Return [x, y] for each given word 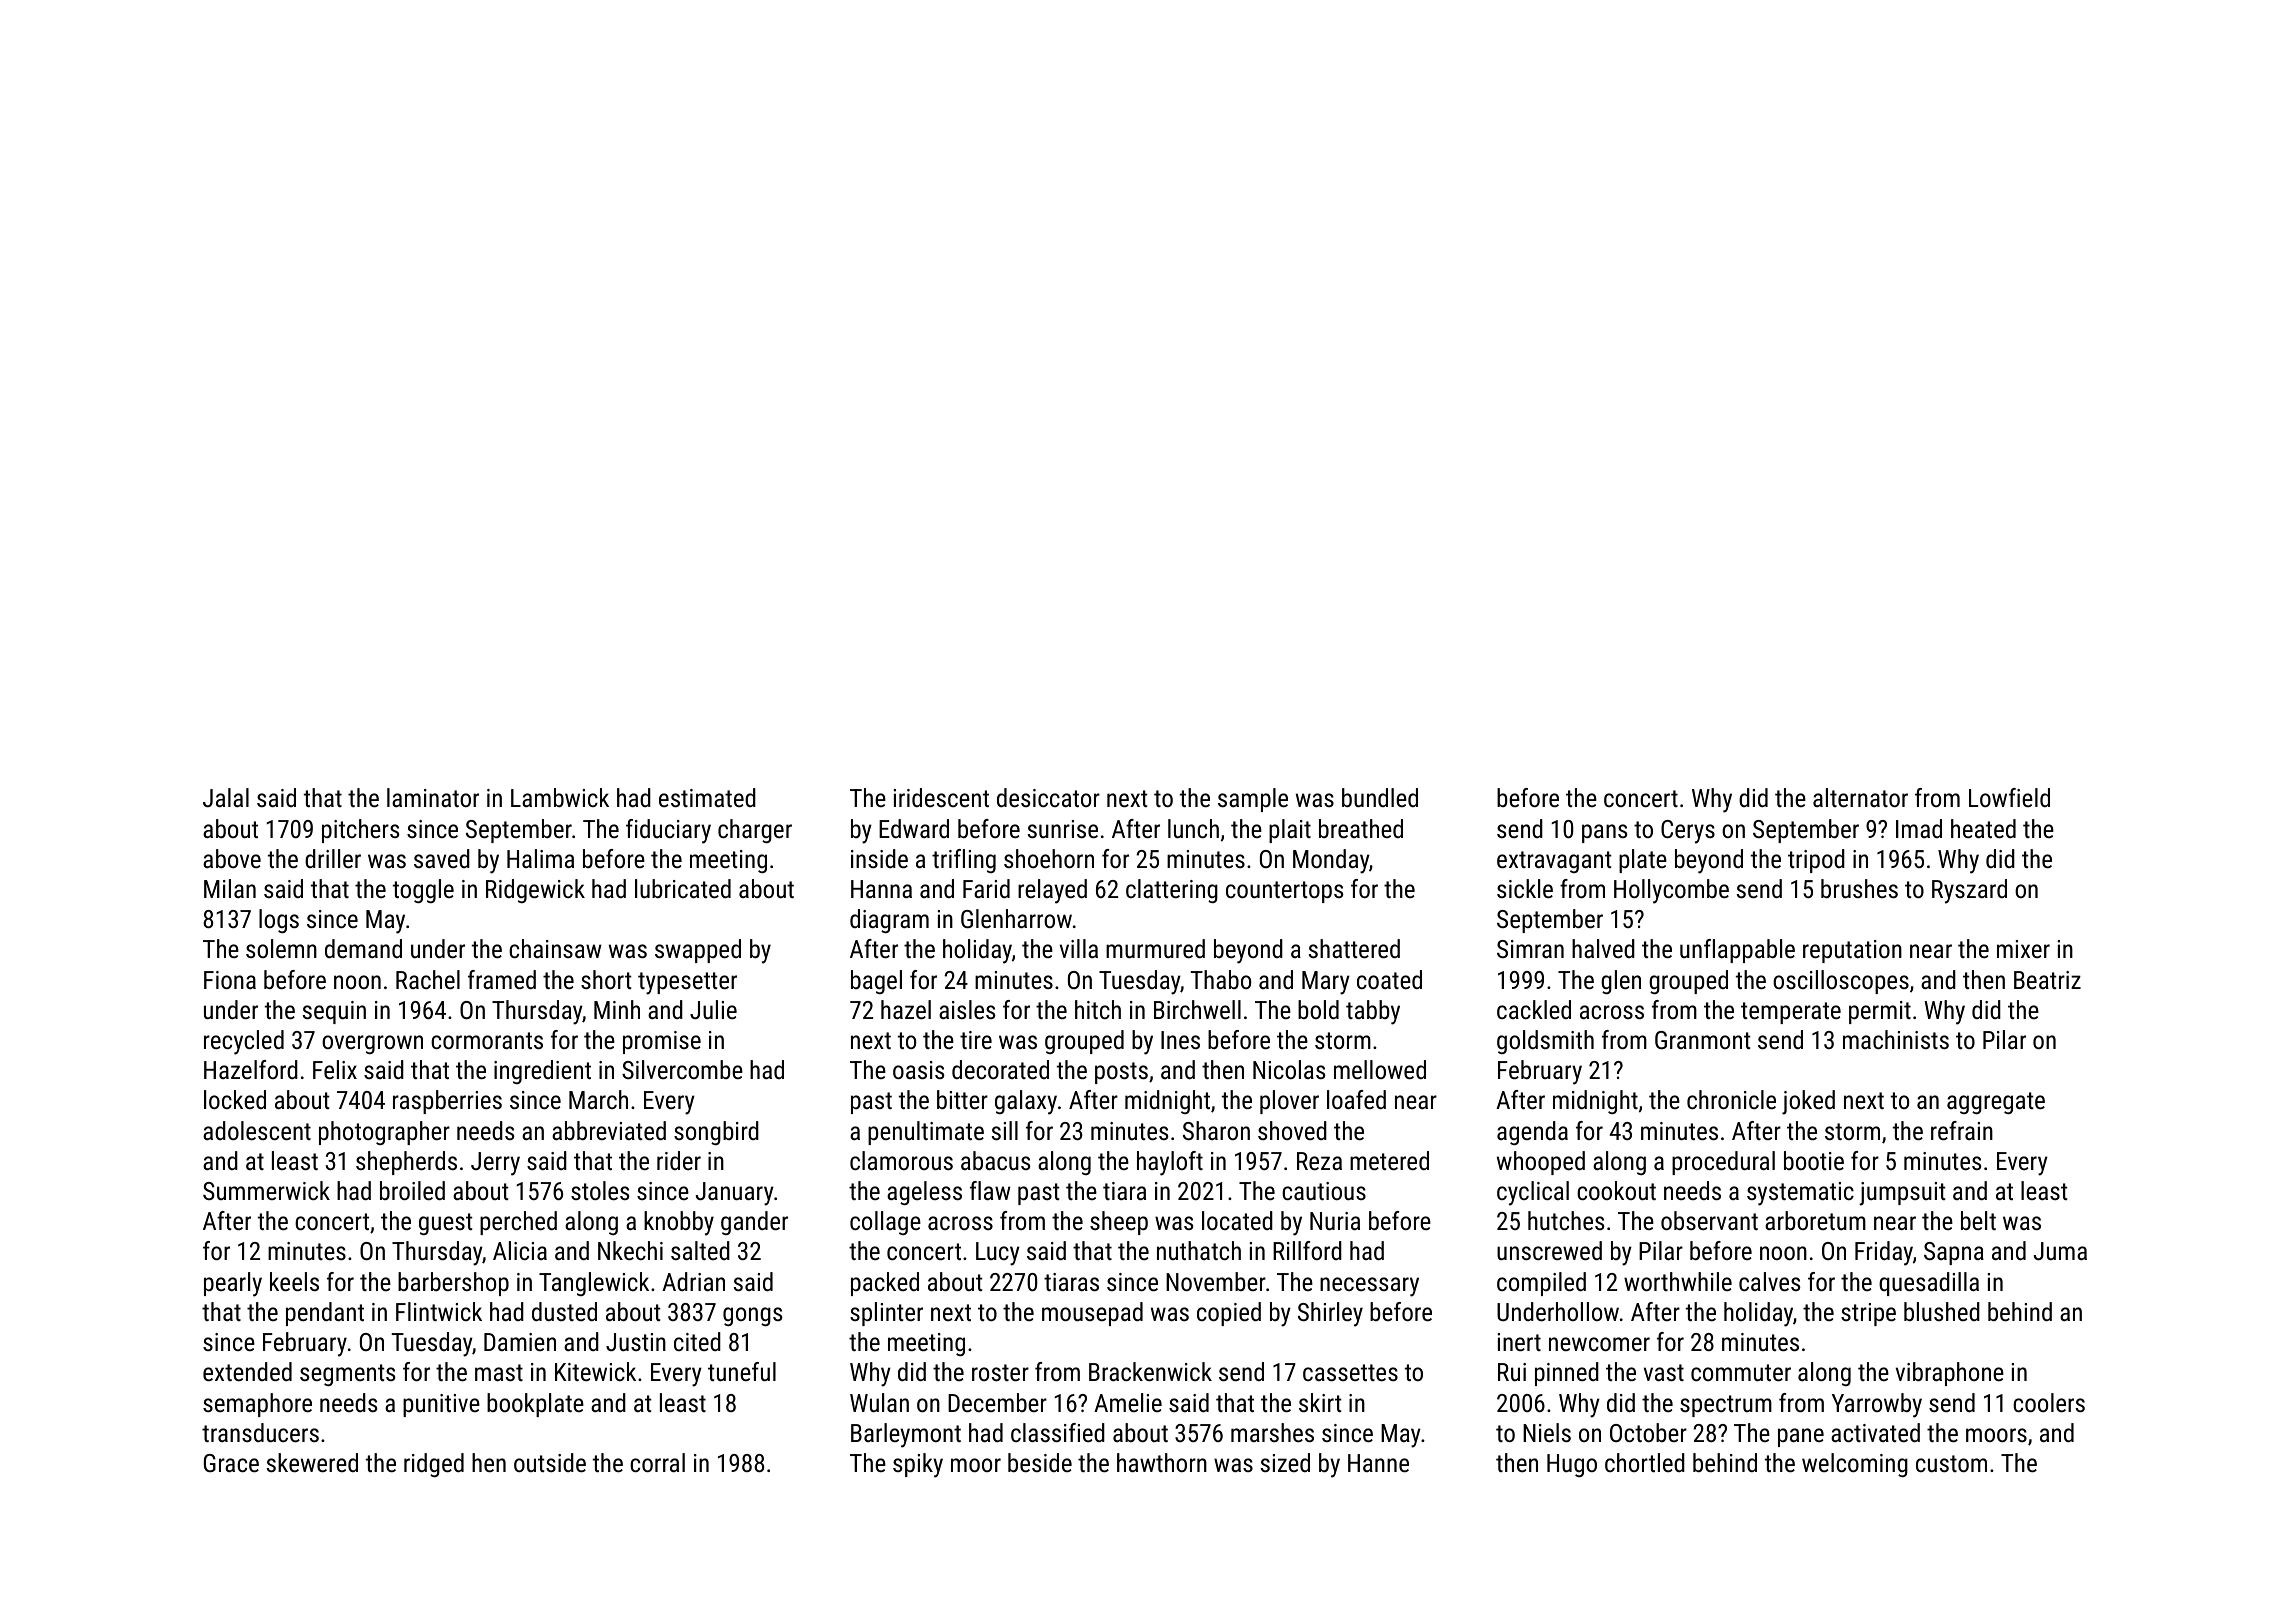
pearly [233, 1284]
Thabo [1220, 979]
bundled [1380, 797]
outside [550, 1462]
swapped [698, 951]
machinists [1896, 1039]
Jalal [226, 797]
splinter [886, 1314]
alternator [1860, 797]
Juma [2060, 1251]
